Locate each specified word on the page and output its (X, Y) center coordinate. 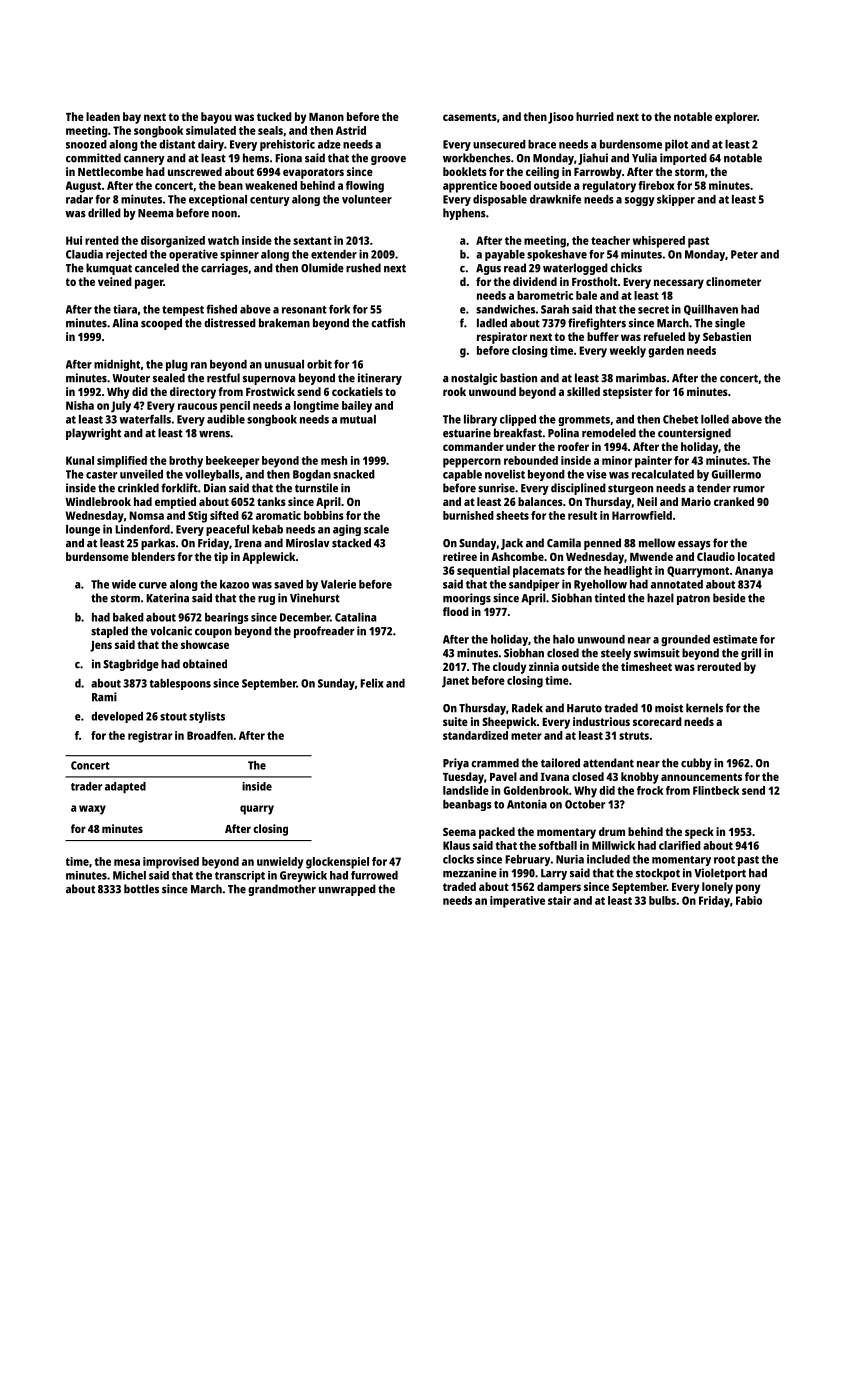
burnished (468, 515)
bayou (216, 118)
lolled (715, 419)
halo (564, 639)
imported (683, 159)
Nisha (80, 405)
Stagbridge (131, 665)
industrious (601, 721)
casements (470, 117)
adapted (125, 787)
